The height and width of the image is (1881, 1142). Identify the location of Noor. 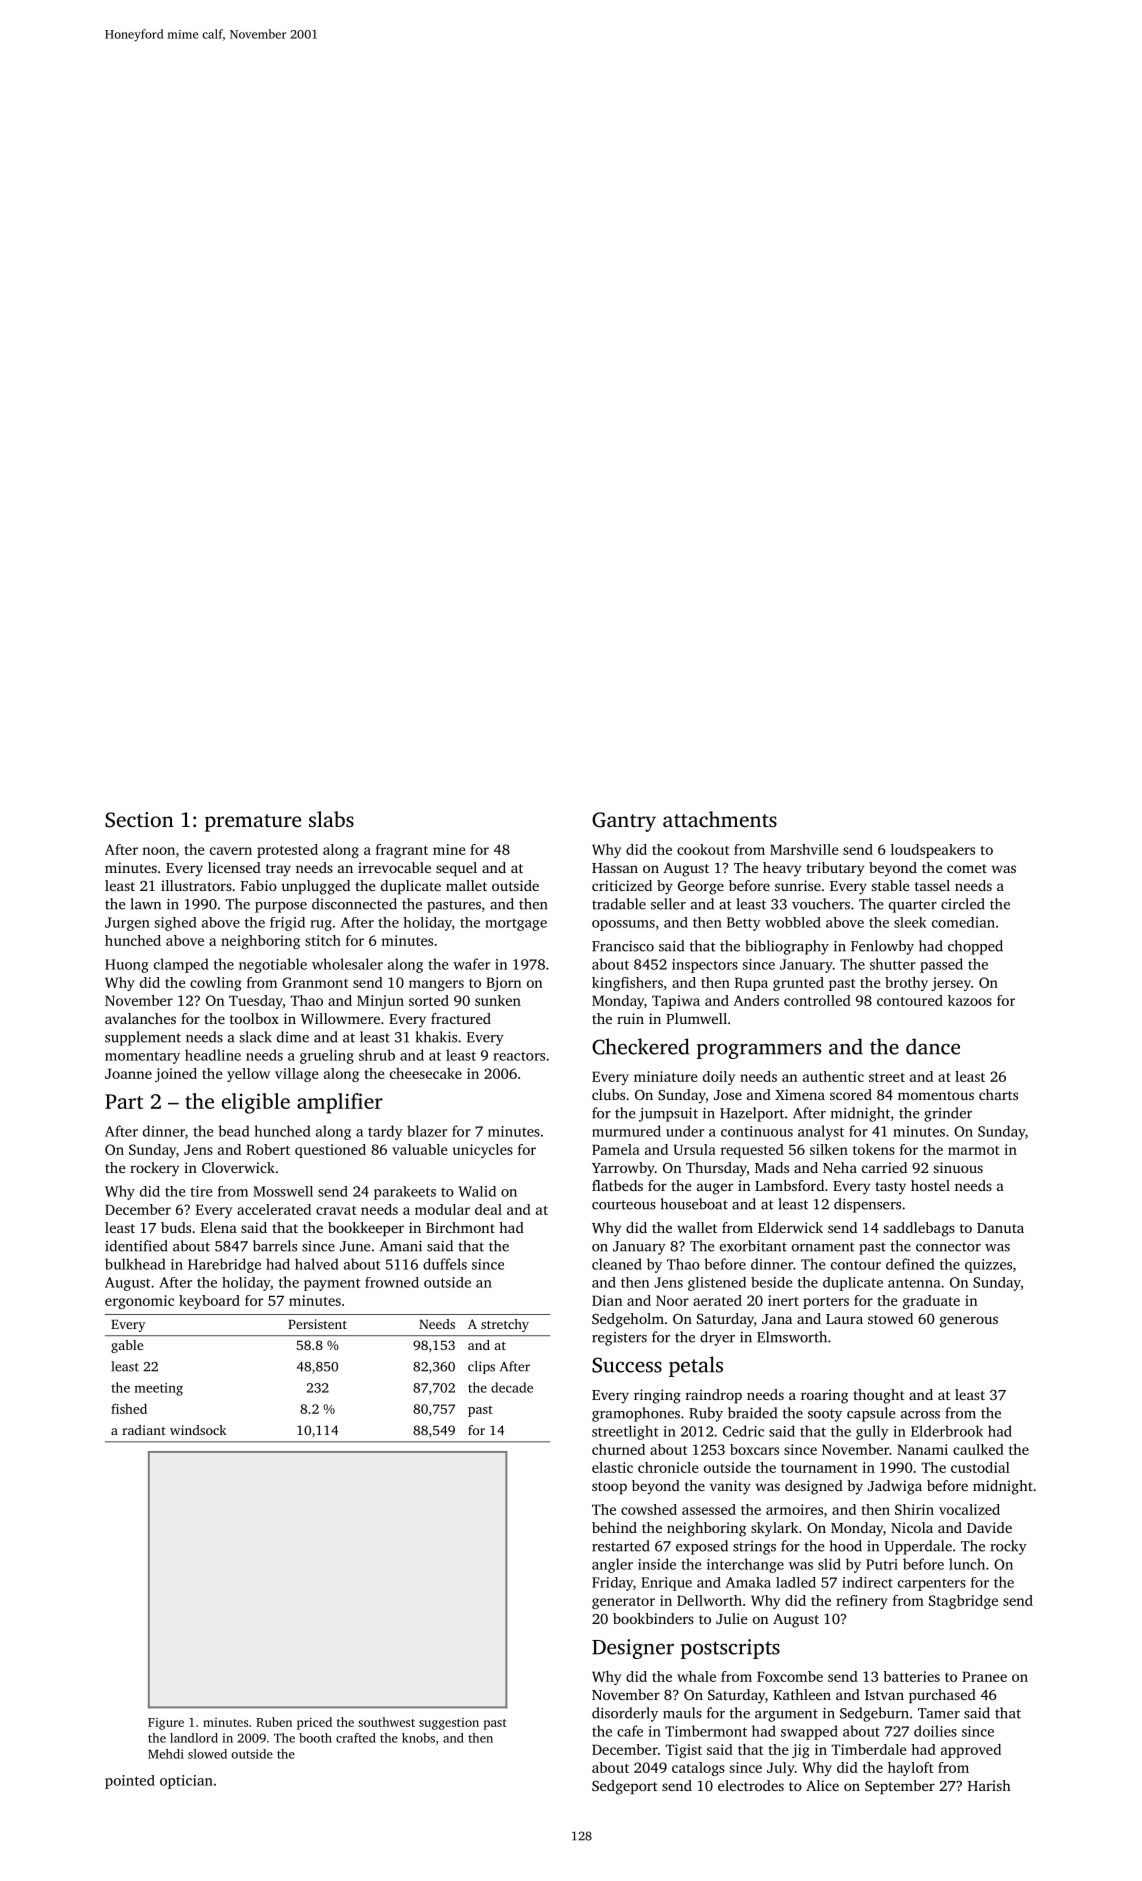
(672, 1300).
